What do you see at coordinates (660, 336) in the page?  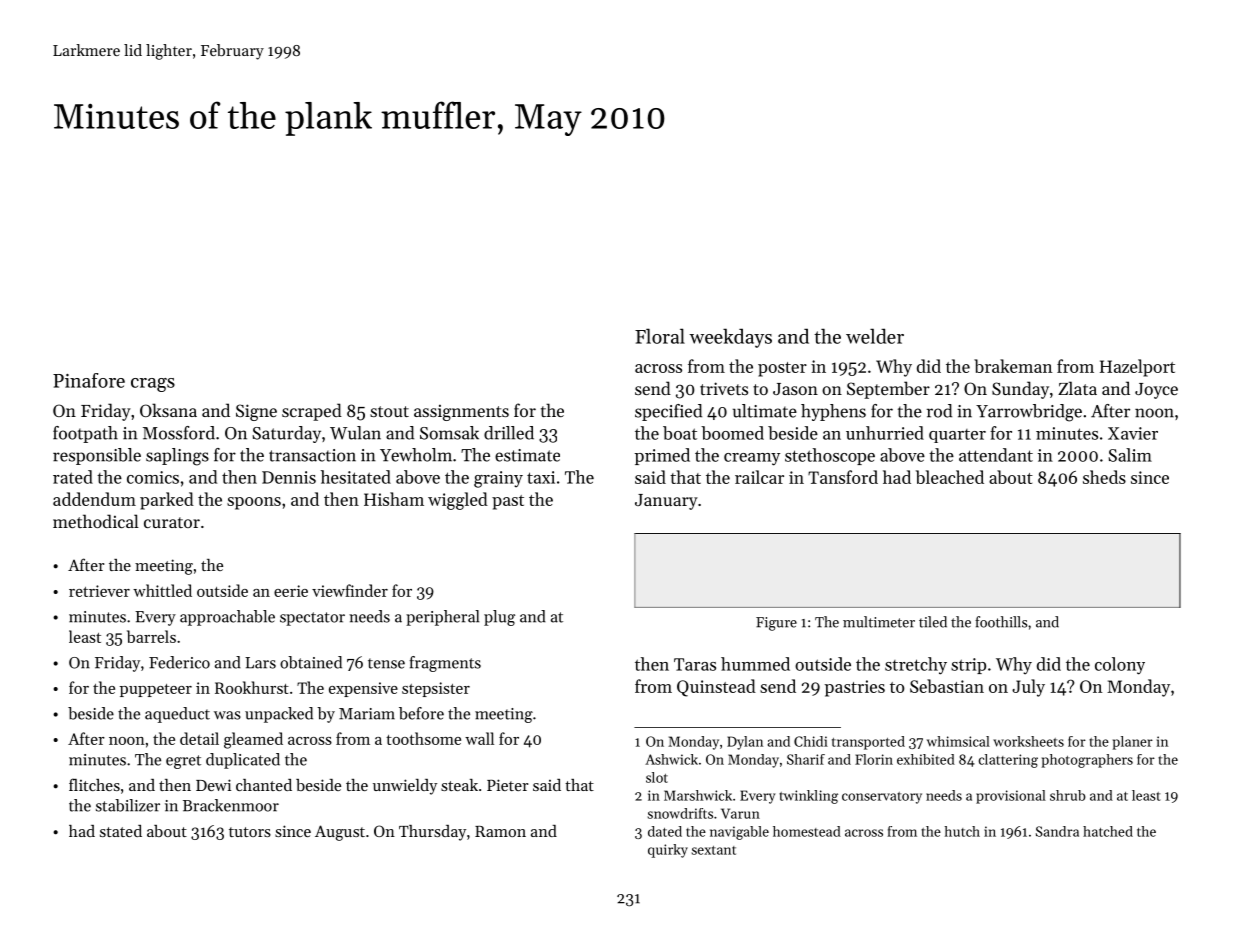 I see `Floral` at bounding box center [660, 336].
